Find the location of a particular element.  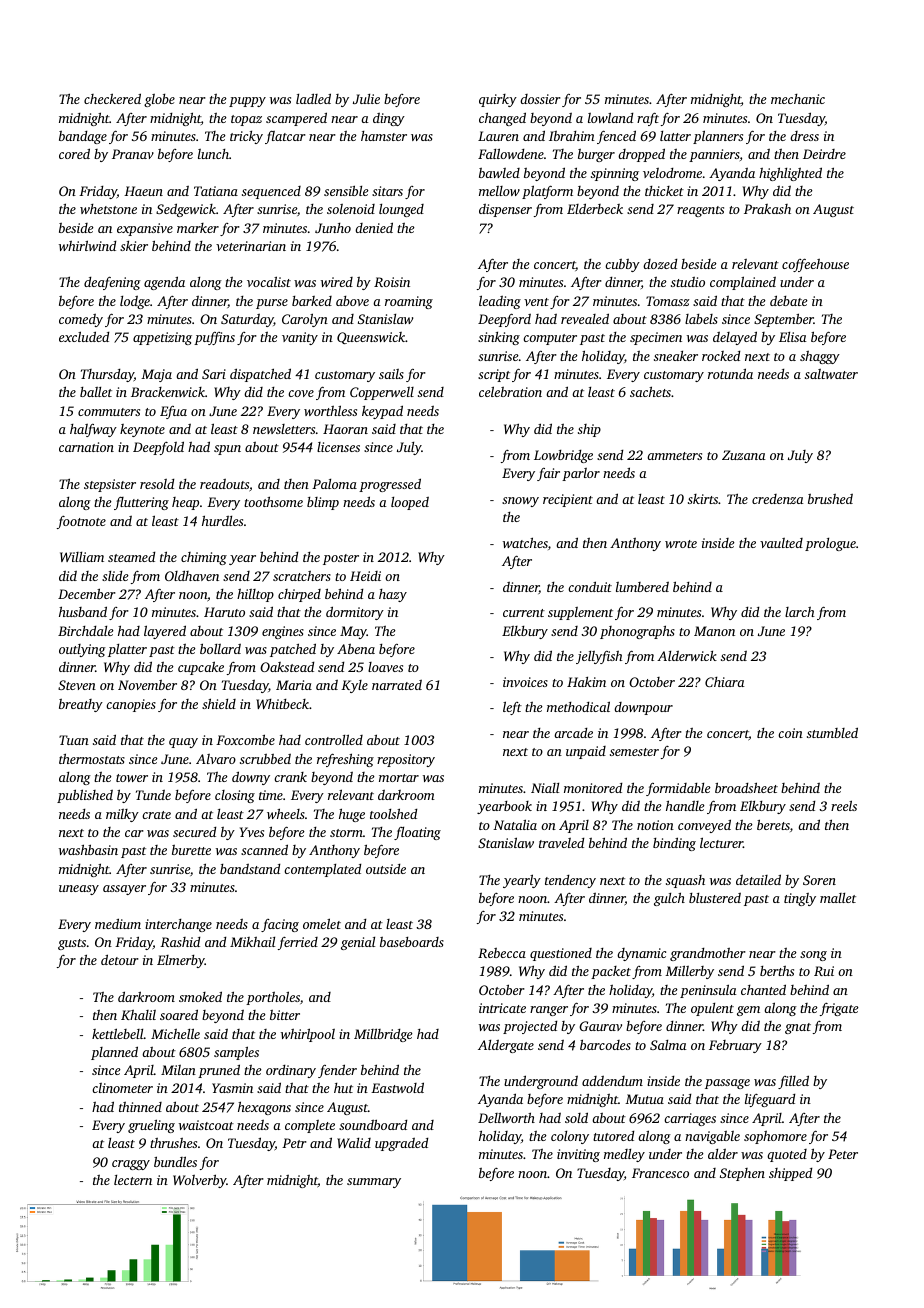

invoices is located at coordinates (525, 682).
